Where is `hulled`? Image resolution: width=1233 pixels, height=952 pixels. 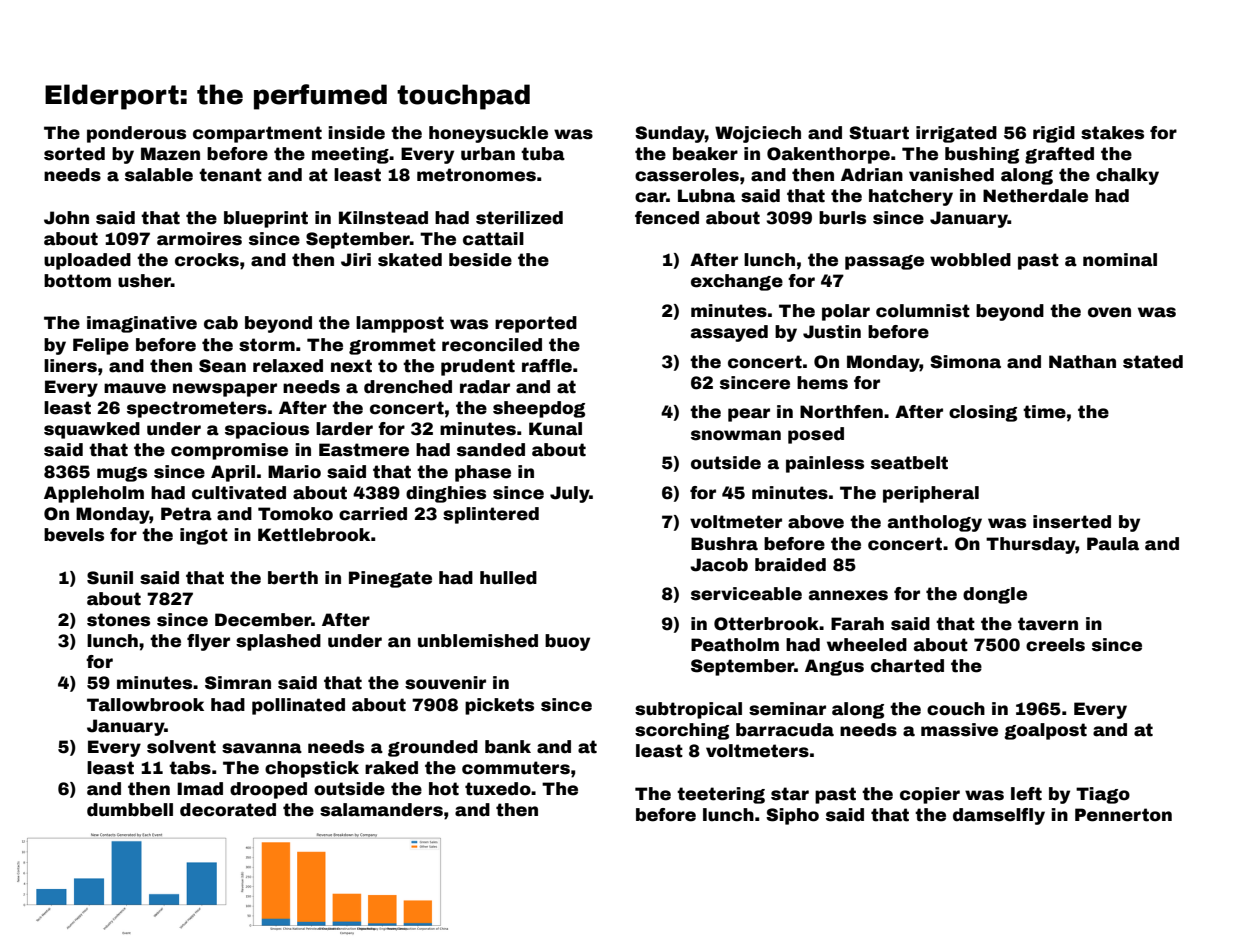
hulled is located at coordinates (508, 578).
